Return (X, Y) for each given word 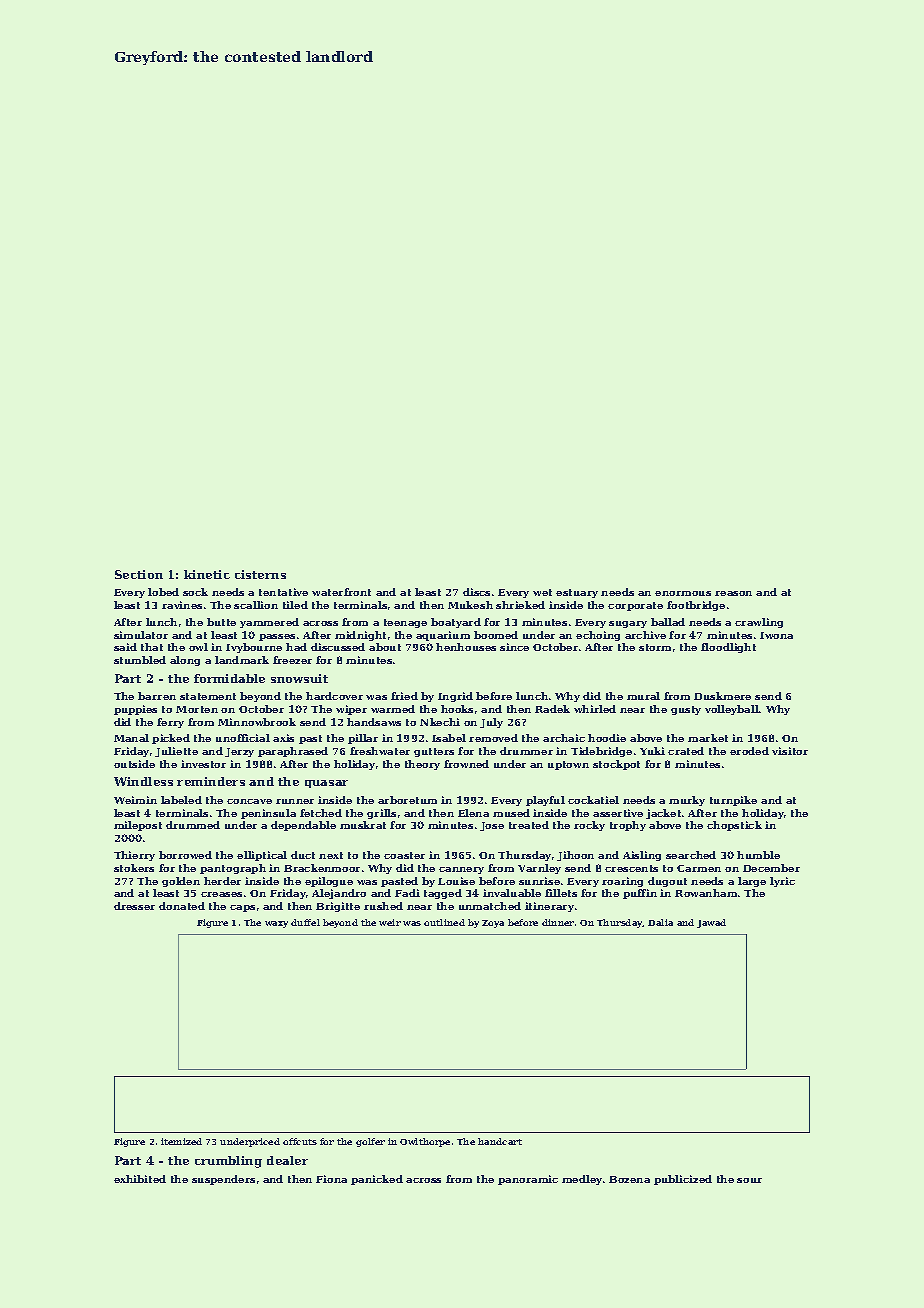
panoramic (528, 1180)
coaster (404, 855)
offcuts (300, 1141)
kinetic (207, 574)
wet (542, 592)
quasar (326, 784)
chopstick (734, 826)
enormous (683, 593)
